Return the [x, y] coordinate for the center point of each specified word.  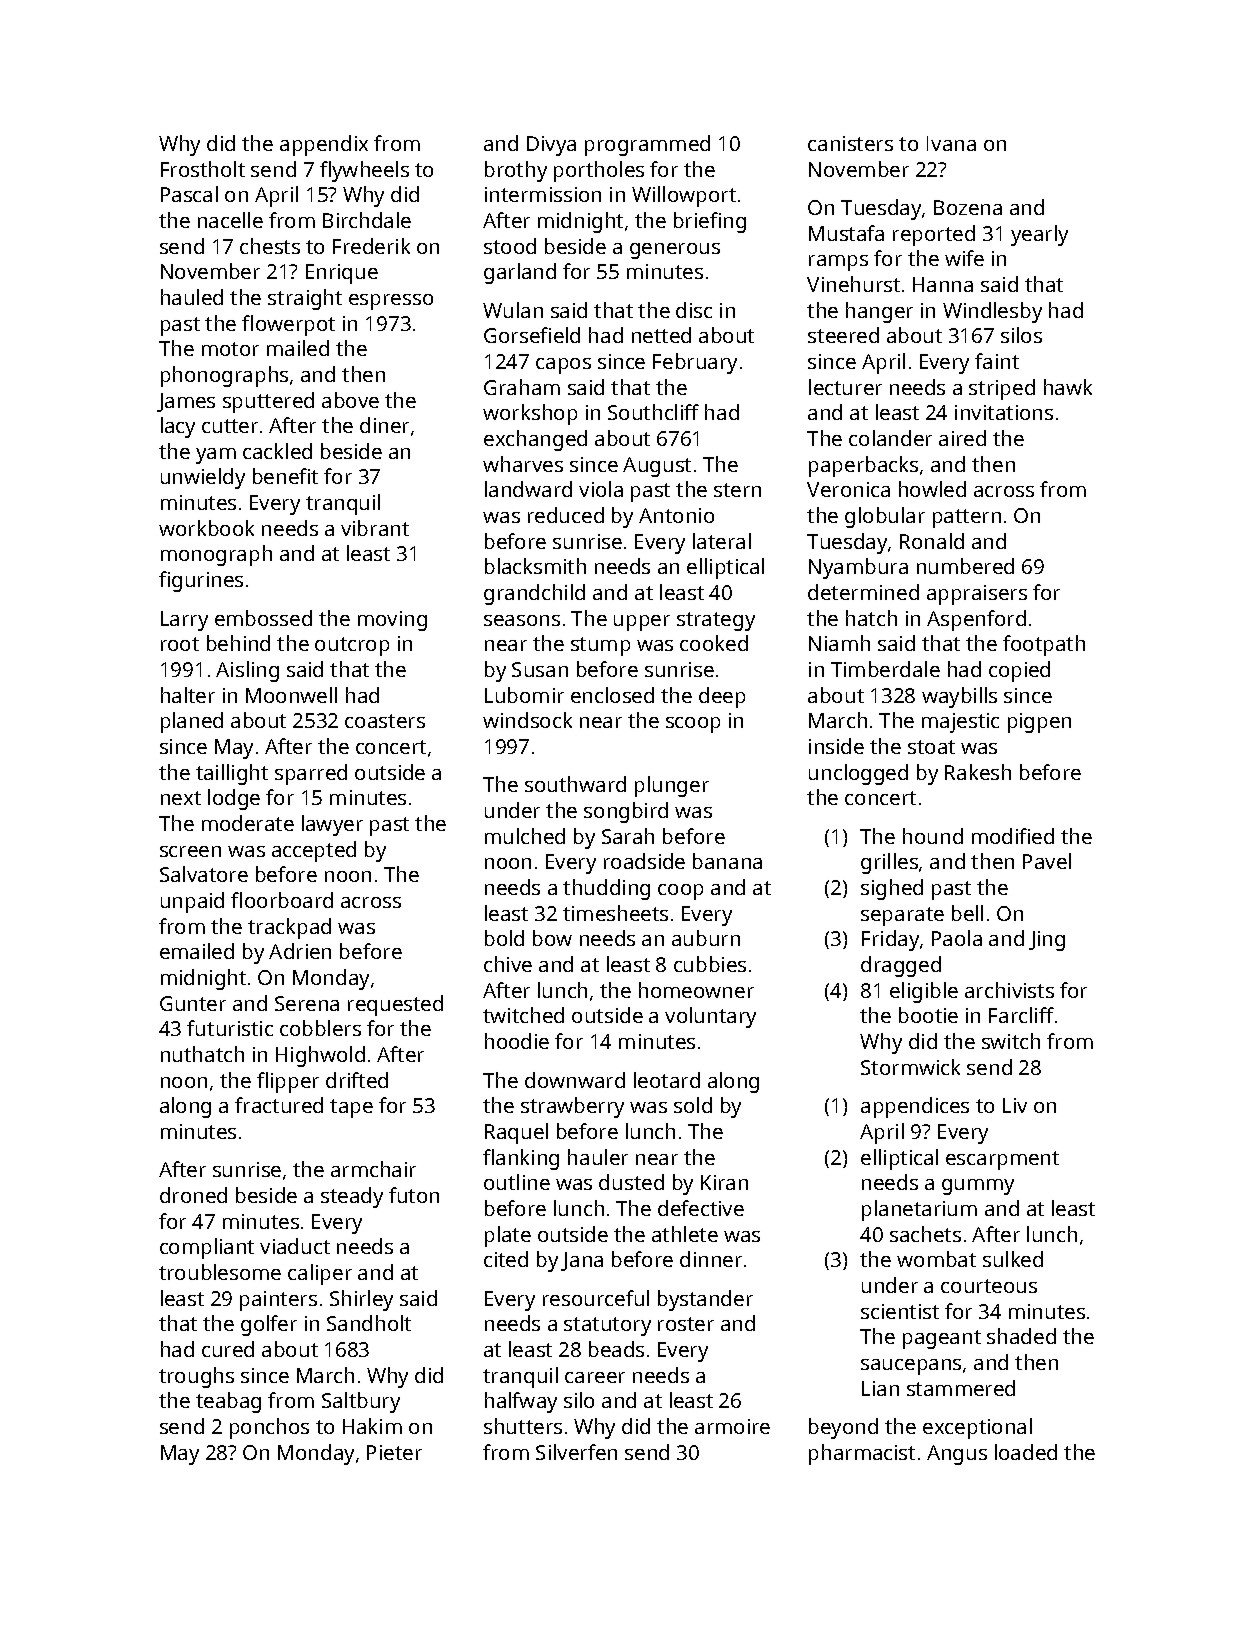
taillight [232, 774]
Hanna [943, 284]
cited [506, 1259]
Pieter [394, 1452]
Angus [957, 1455]
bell [967, 913]
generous [675, 251]
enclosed [612, 695]
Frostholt [203, 169]
